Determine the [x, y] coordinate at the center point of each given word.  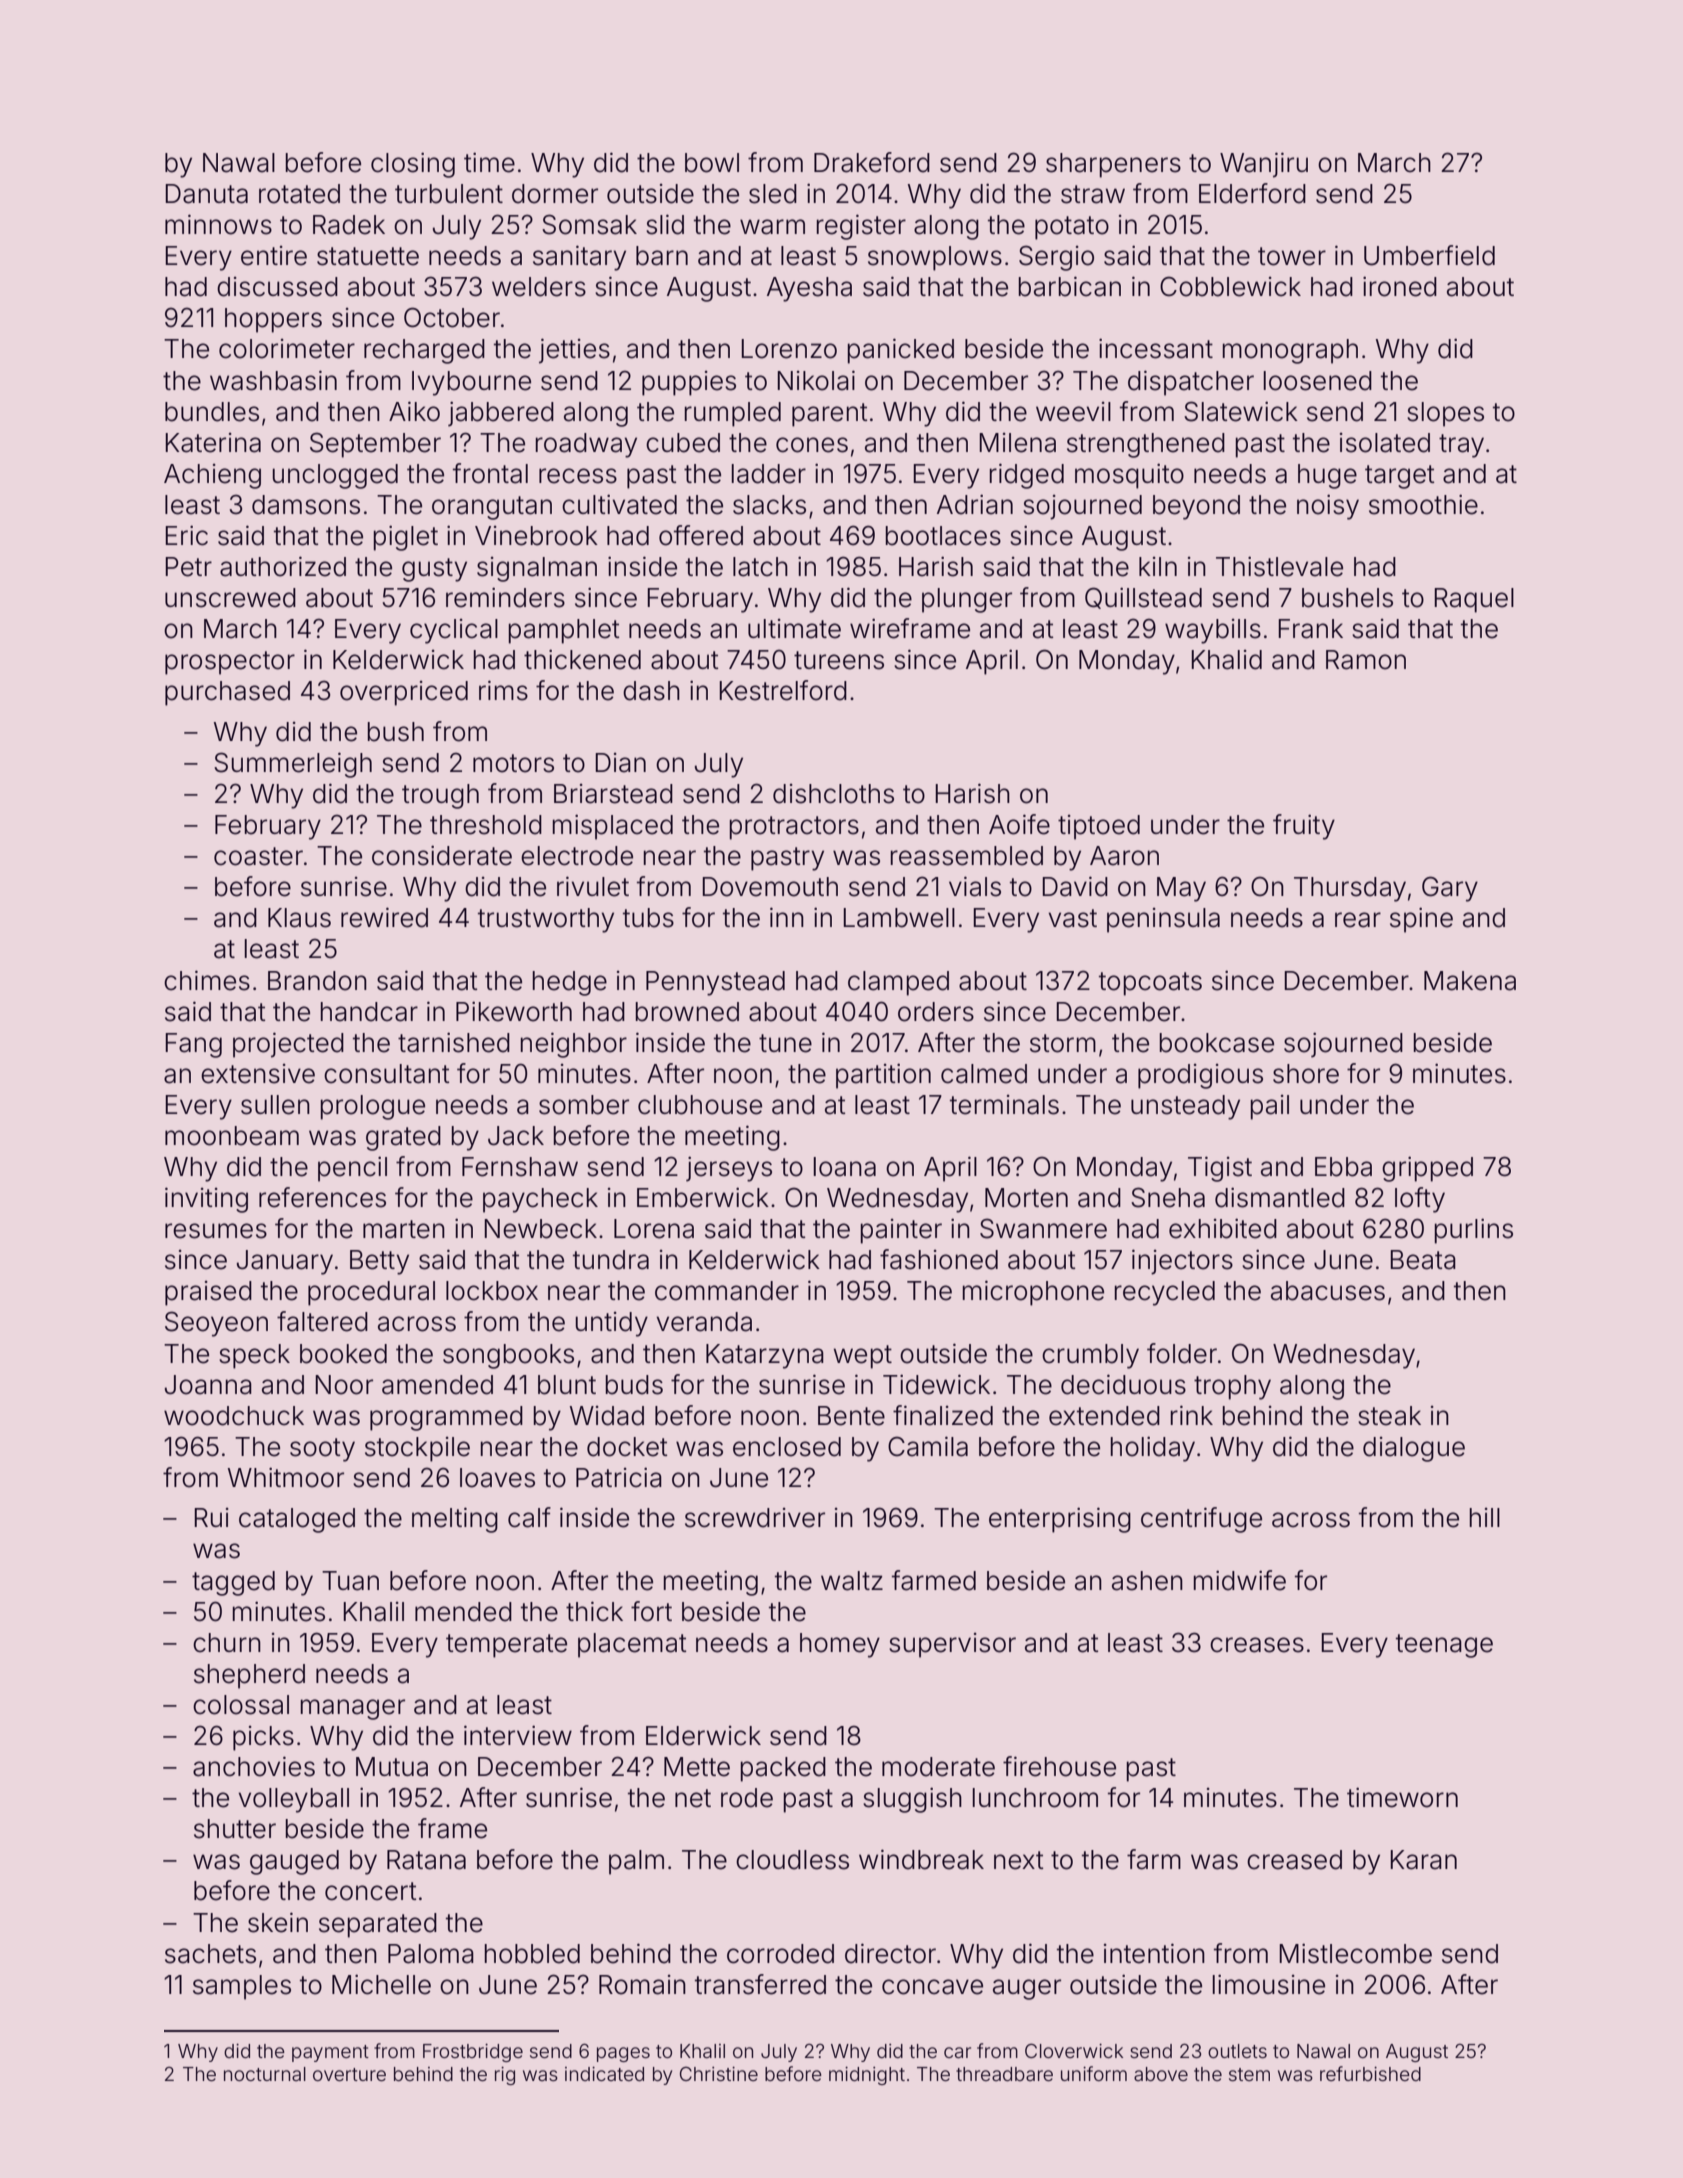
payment [330, 2053]
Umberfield [1429, 255]
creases [1257, 1645]
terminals [1004, 1105]
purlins [1474, 1231]
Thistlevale [1279, 566]
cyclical [454, 631]
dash [651, 691]
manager [353, 1709]
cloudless [792, 1860]
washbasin [273, 380]
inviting [206, 1200]
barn [662, 256]
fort [651, 1611]
